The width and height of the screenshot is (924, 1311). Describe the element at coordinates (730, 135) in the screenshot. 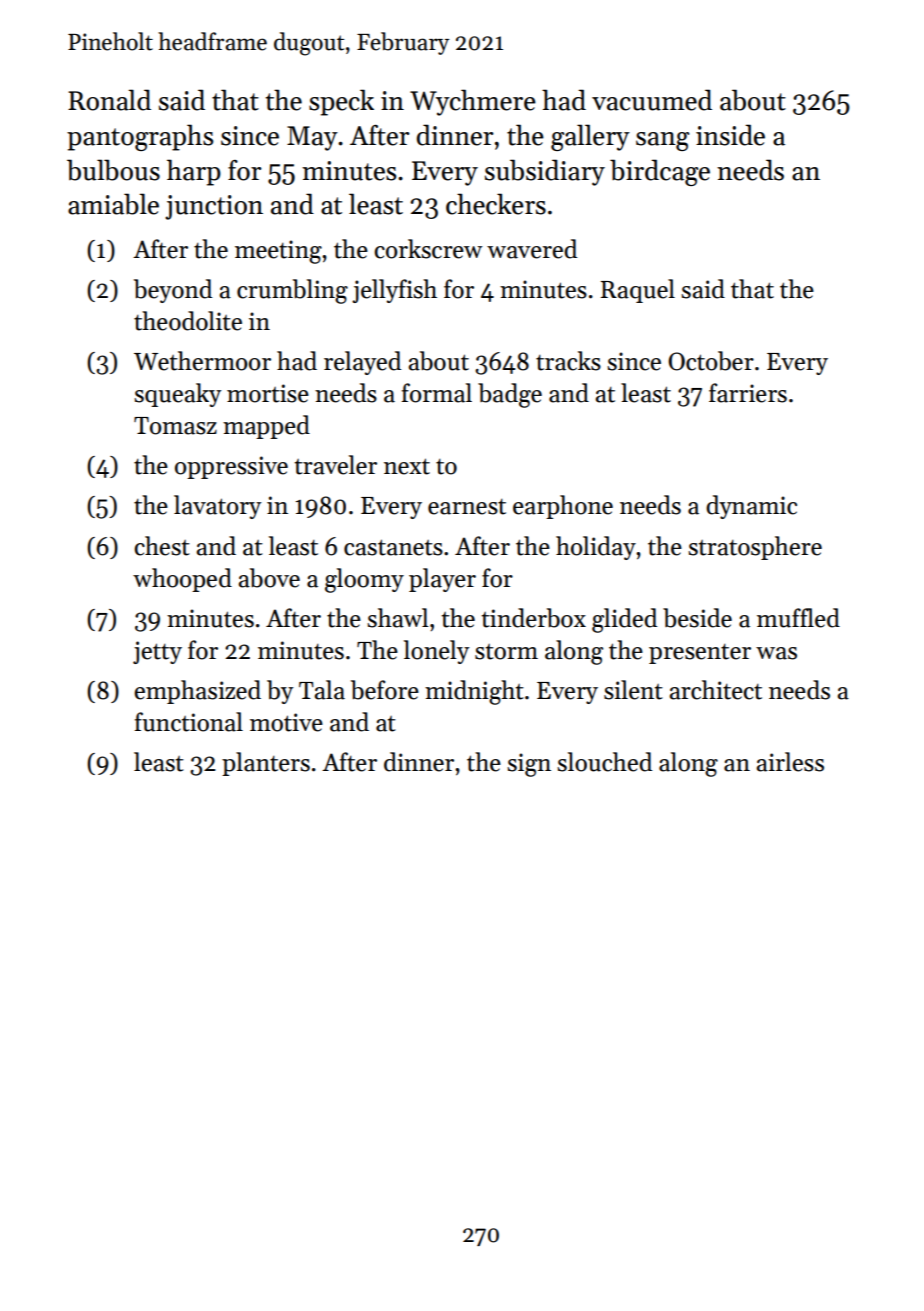

I see `inside` at that location.
